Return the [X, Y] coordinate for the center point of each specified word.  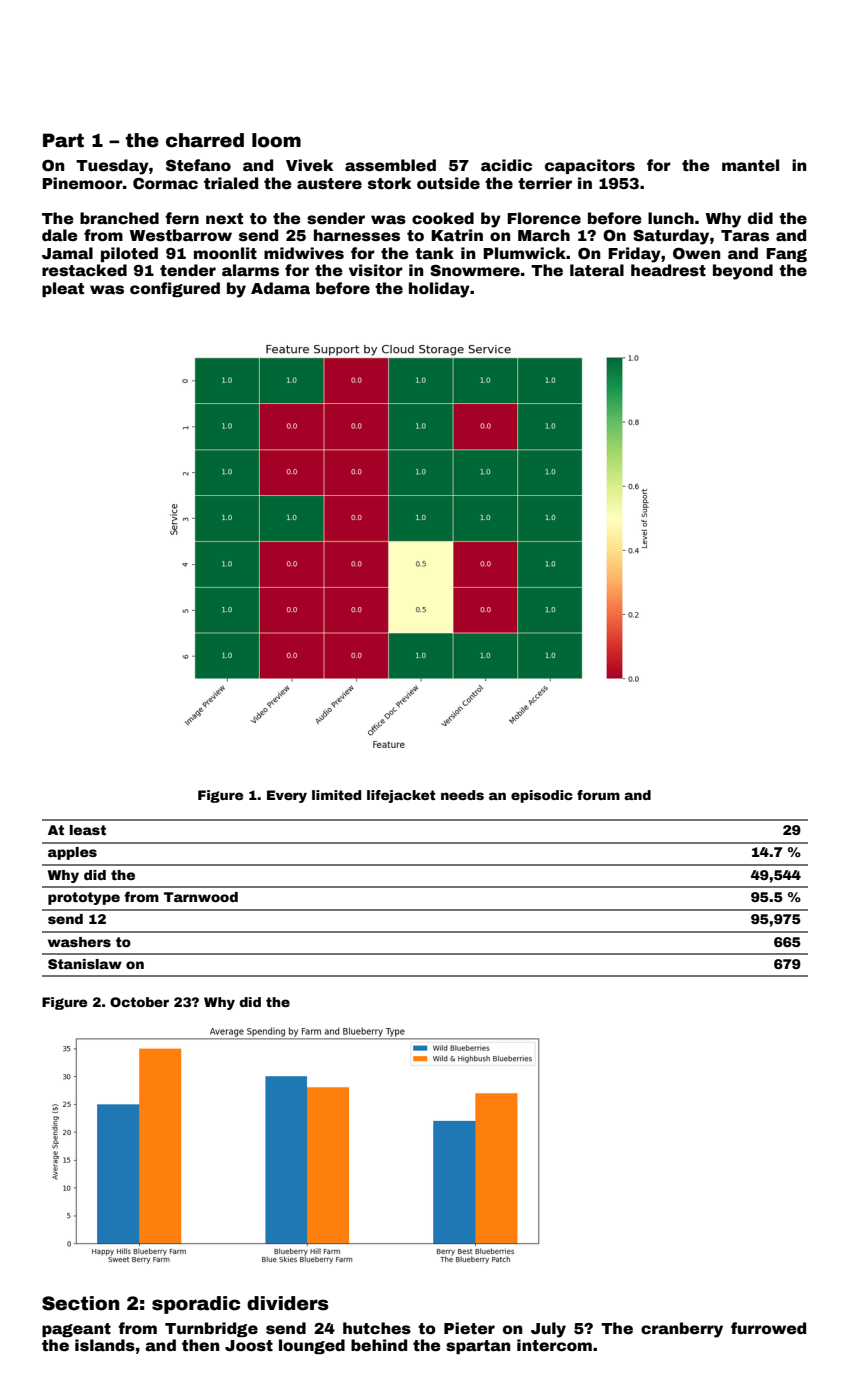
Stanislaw [85, 964]
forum [598, 795]
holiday [439, 290]
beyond [743, 272]
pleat [63, 289]
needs [462, 795]
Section [81, 1303]
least [88, 830]
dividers [288, 1303]
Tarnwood [201, 897]
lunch [671, 218]
